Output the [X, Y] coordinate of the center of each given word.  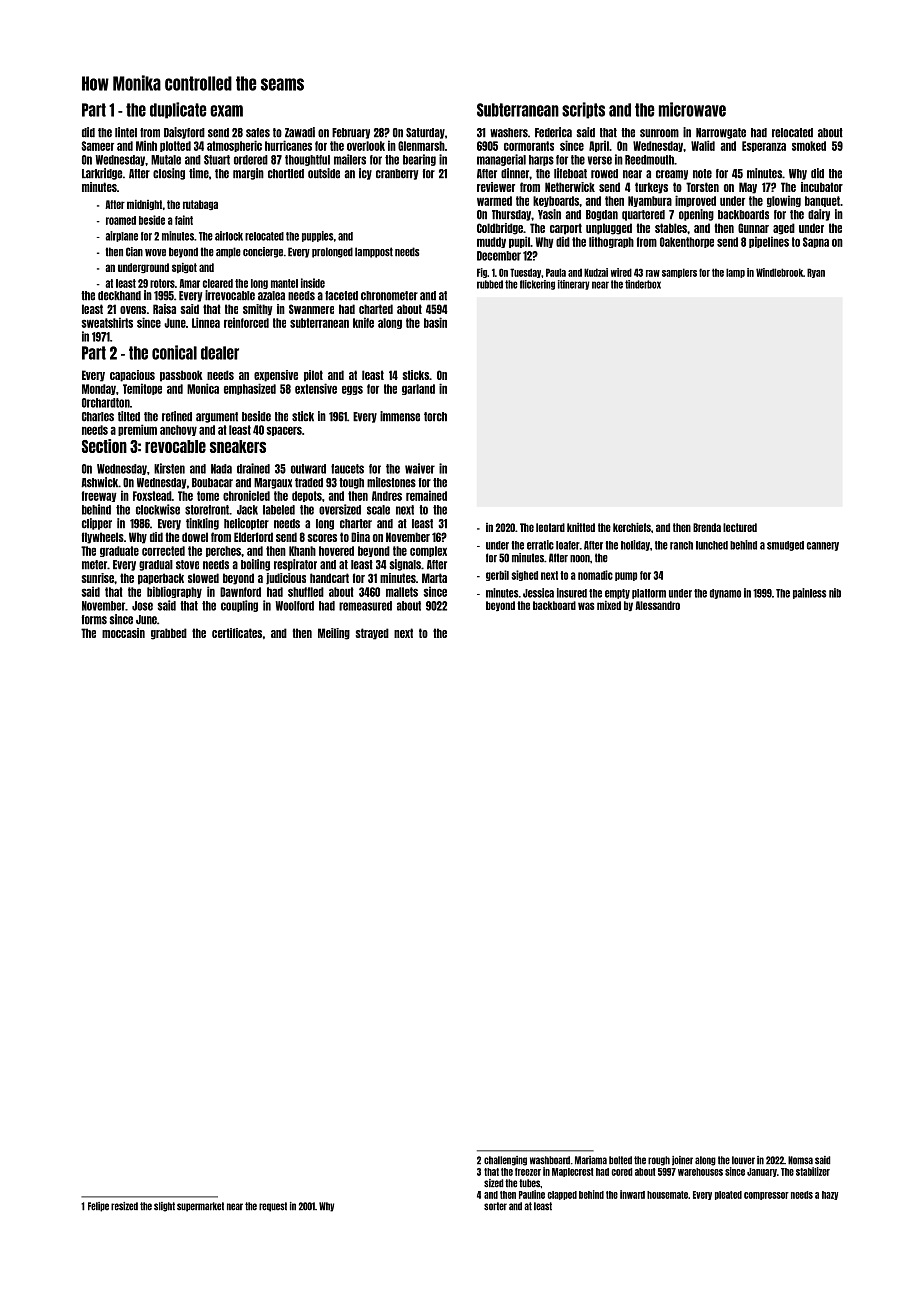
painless [810, 593]
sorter [495, 1206]
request [273, 1207]
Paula [556, 272]
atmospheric [234, 146]
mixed [609, 605]
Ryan [816, 273]
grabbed [169, 634]
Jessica [538, 593]
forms [94, 620]
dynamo [725, 594]
